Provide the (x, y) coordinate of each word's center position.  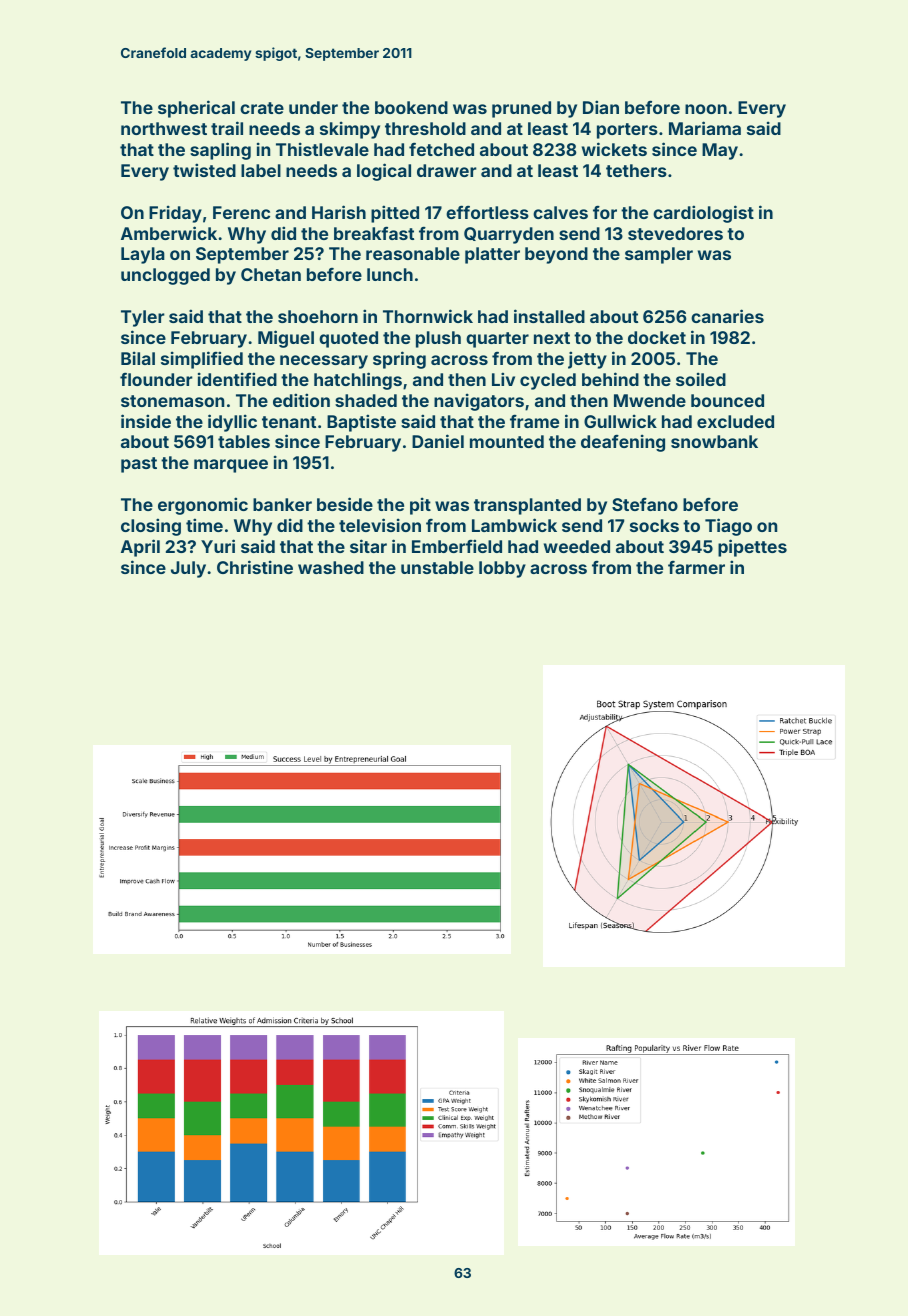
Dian (601, 107)
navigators (479, 402)
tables (244, 441)
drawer (447, 170)
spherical (196, 109)
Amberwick (169, 233)
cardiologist (703, 214)
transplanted (527, 506)
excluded (735, 421)
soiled (701, 379)
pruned (521, 109)
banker (282, 504)
